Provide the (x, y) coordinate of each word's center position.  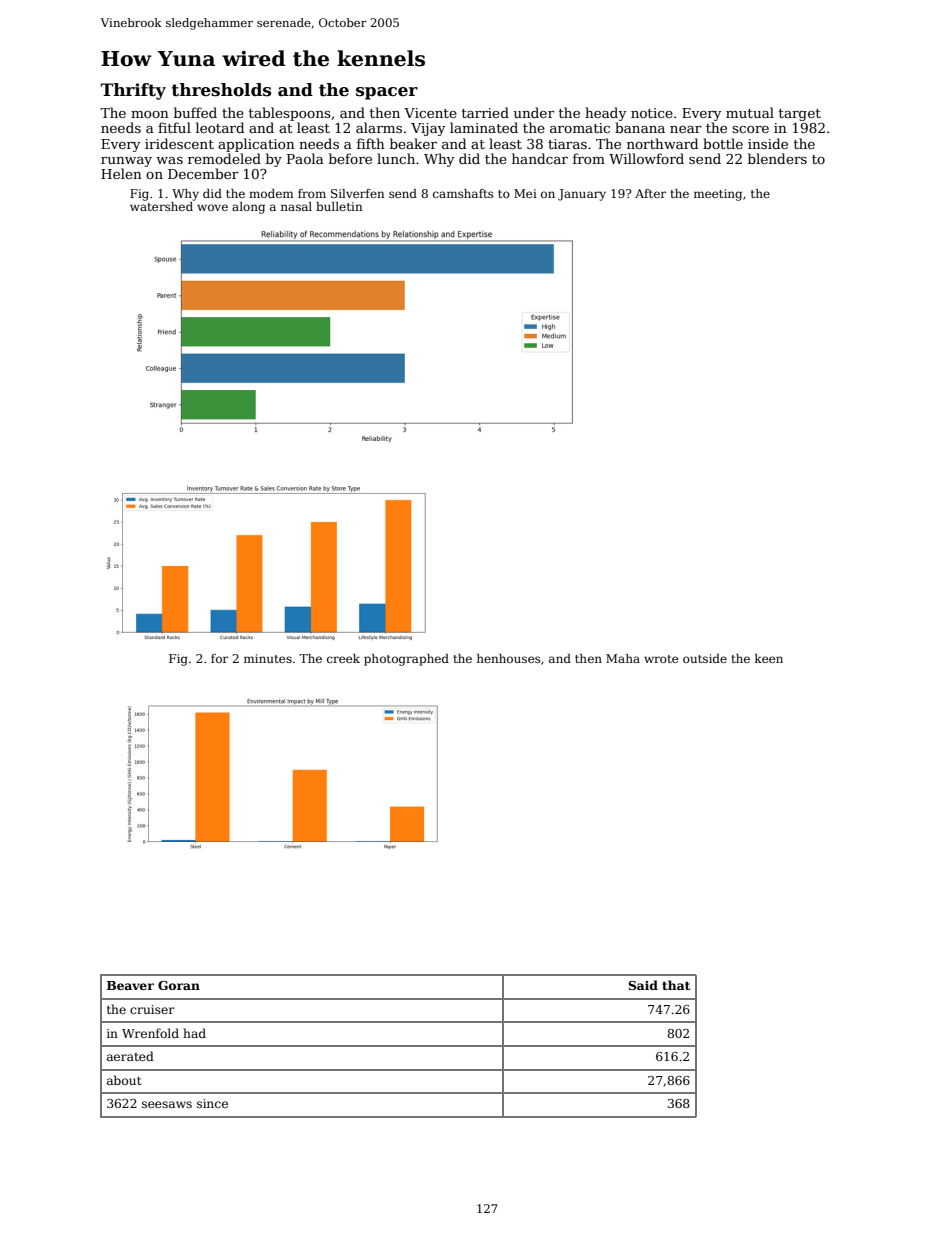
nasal (296, 206)
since (212, 1103)
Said (643, 985)
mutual (750, 112)
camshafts (463, 193)
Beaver (130, 985)
